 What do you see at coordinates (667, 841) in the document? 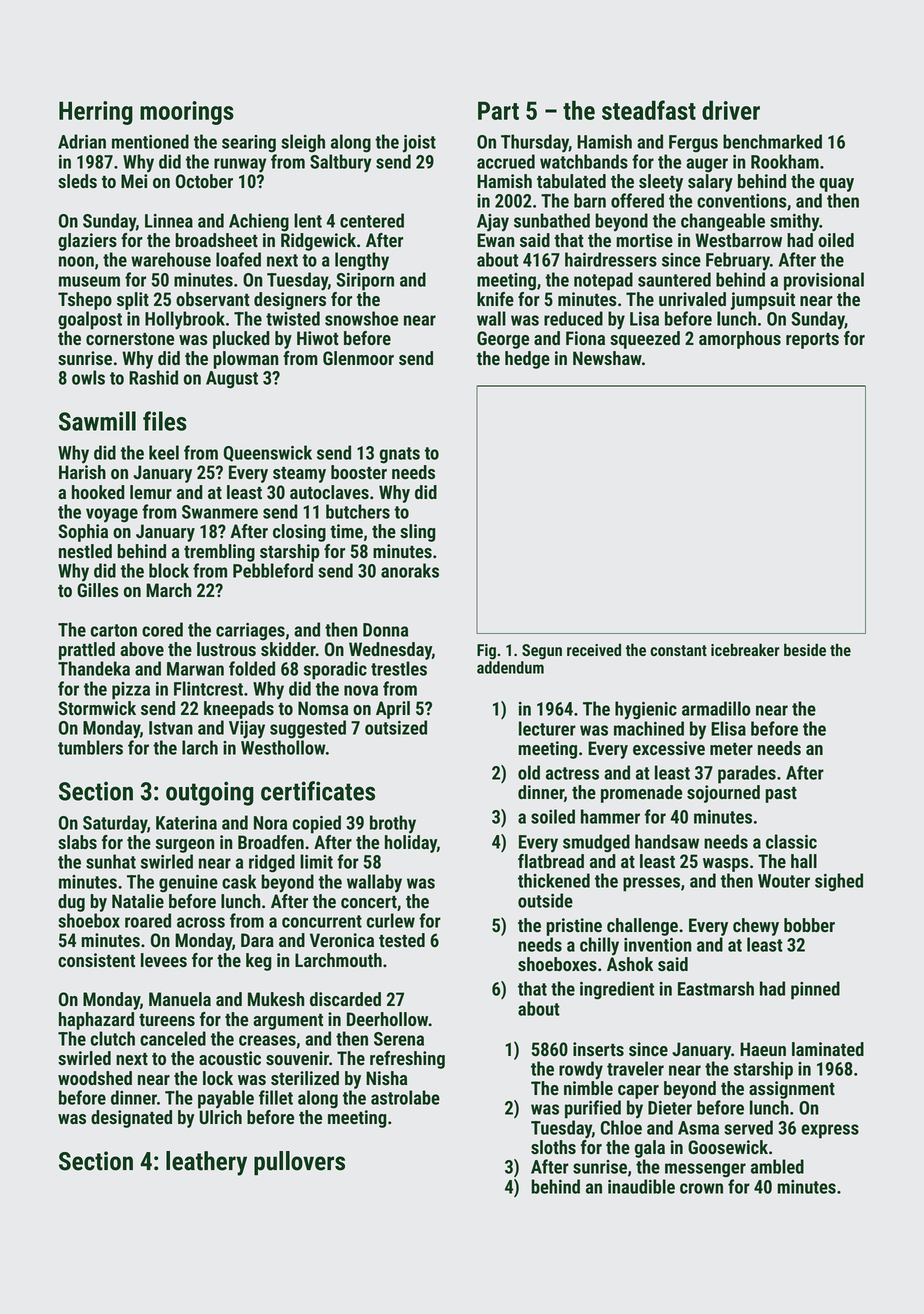
I see `handsaw` at bounding box center [667, 841].
